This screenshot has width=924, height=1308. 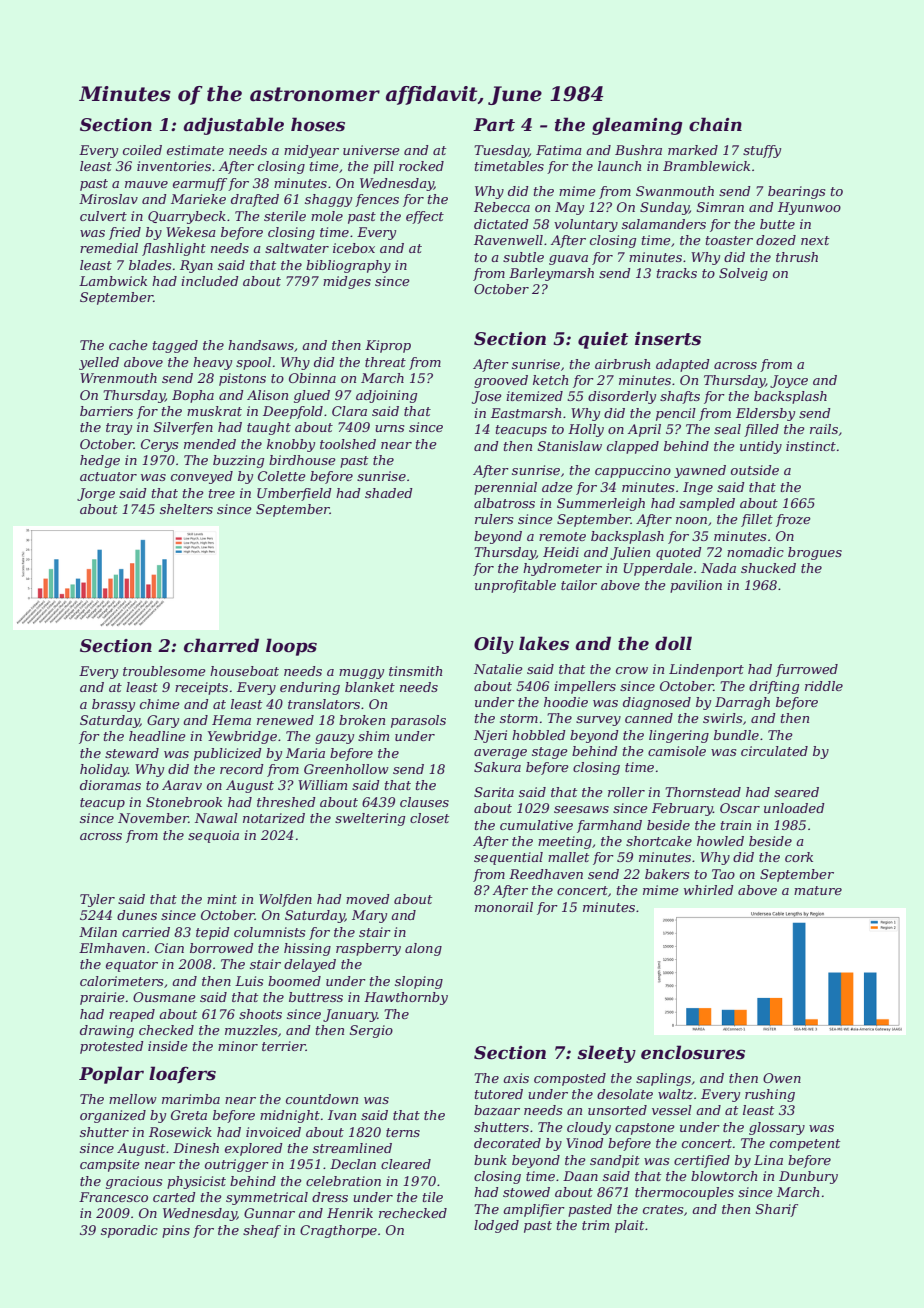 I want to click on Mary, so click(x=369, y=916).
